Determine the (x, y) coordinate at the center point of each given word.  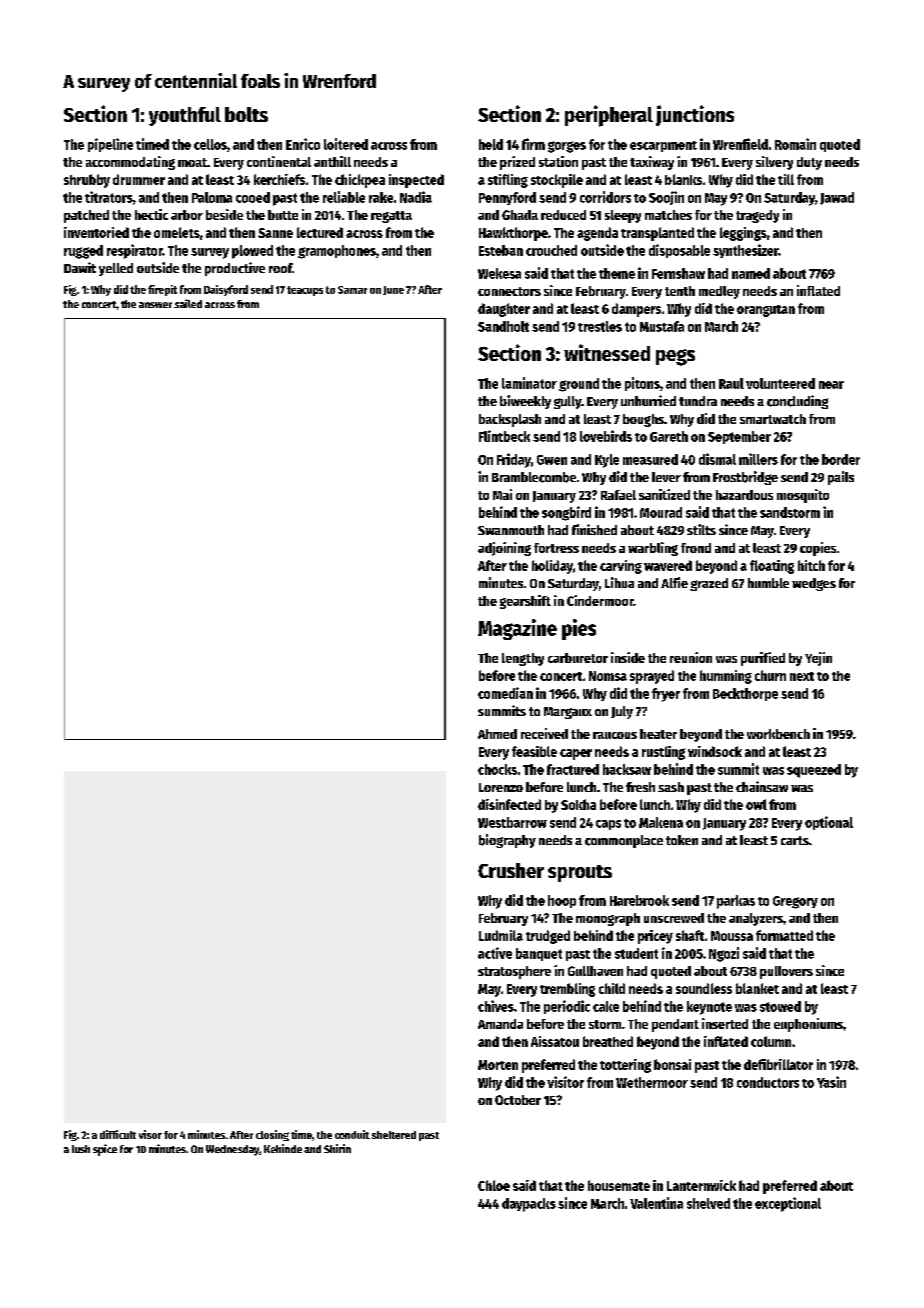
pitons (642, 384)
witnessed (607, 352)
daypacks (529, 1205)
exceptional (788, 1204)
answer (155, 305)
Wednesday (232, 1150)
